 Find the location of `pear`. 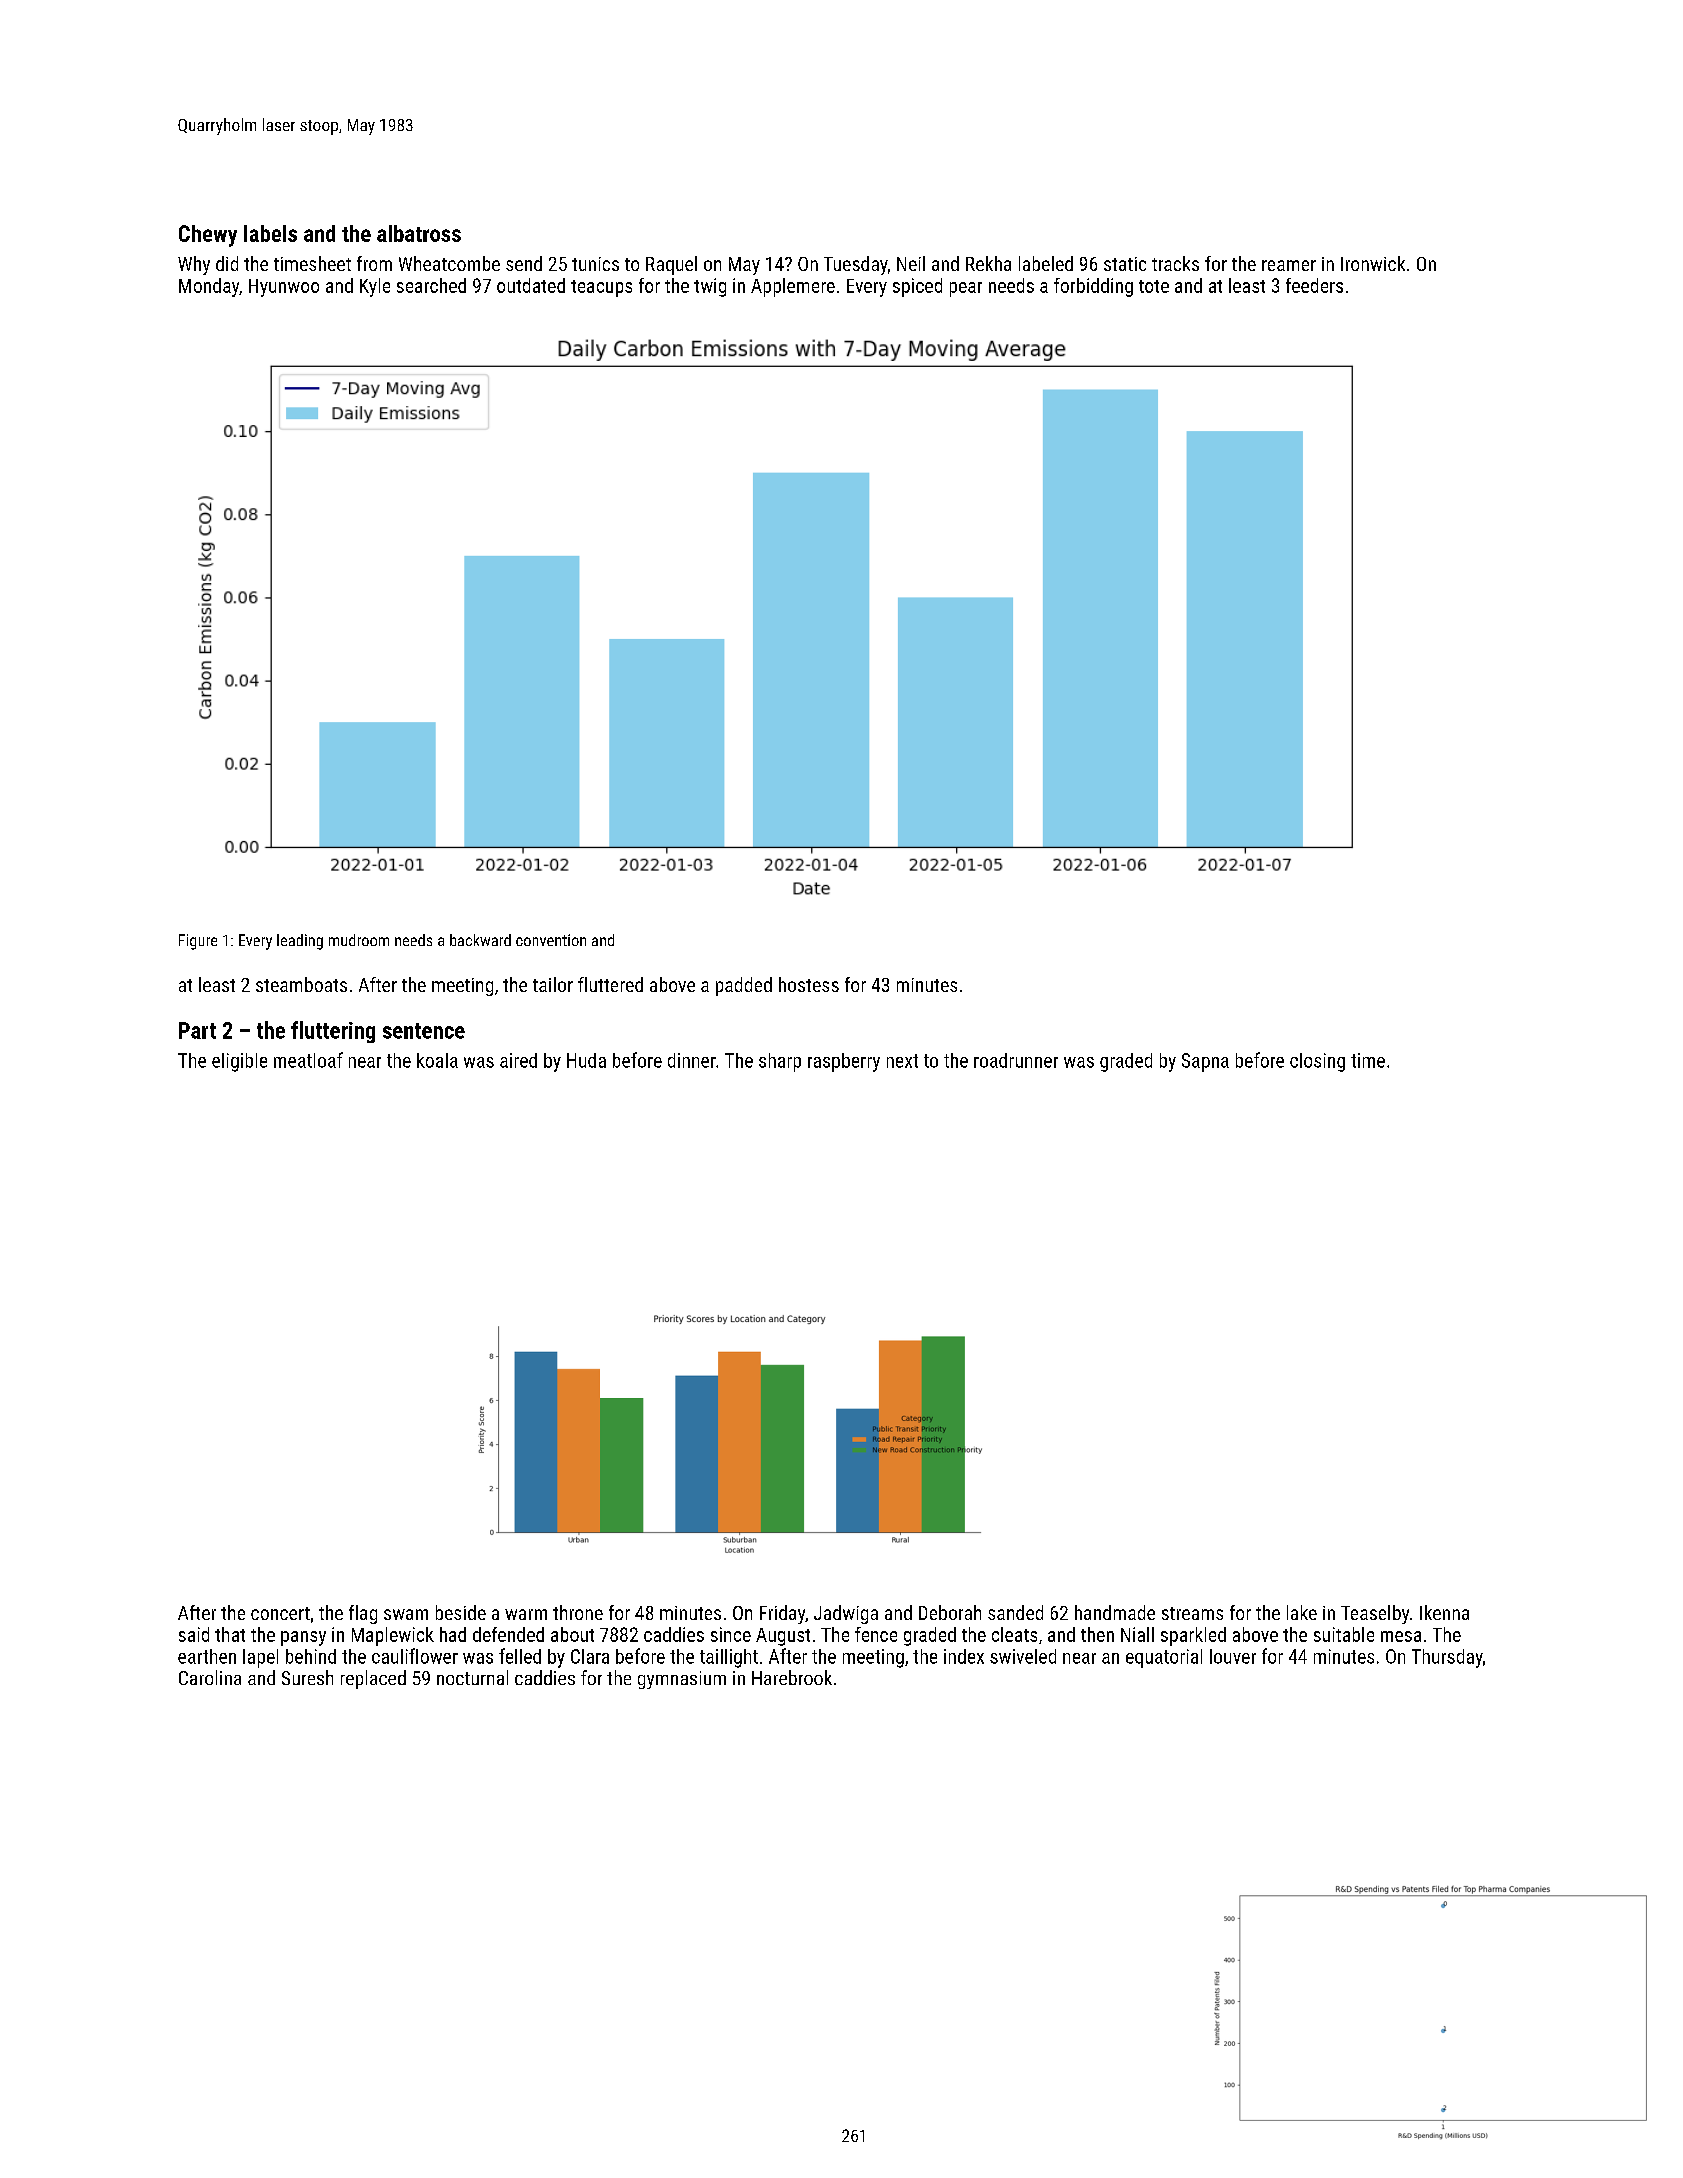

pear is located at coordinates (966, 289).
